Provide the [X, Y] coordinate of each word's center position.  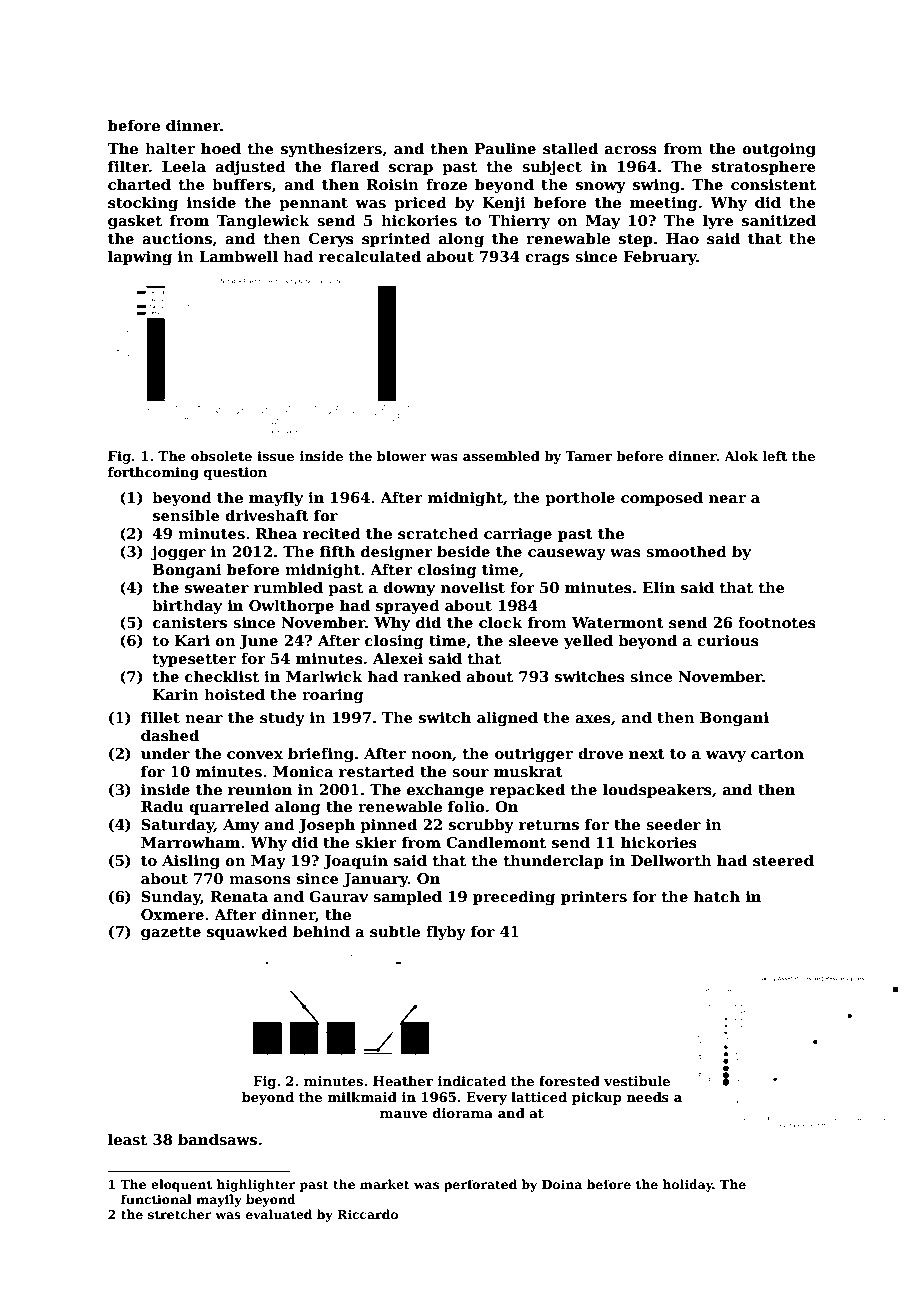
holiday [687, 1185]
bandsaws [217, 1139]
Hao [682, 238]
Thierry [519, 221]
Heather [403, 1081]
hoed [221, 148]
